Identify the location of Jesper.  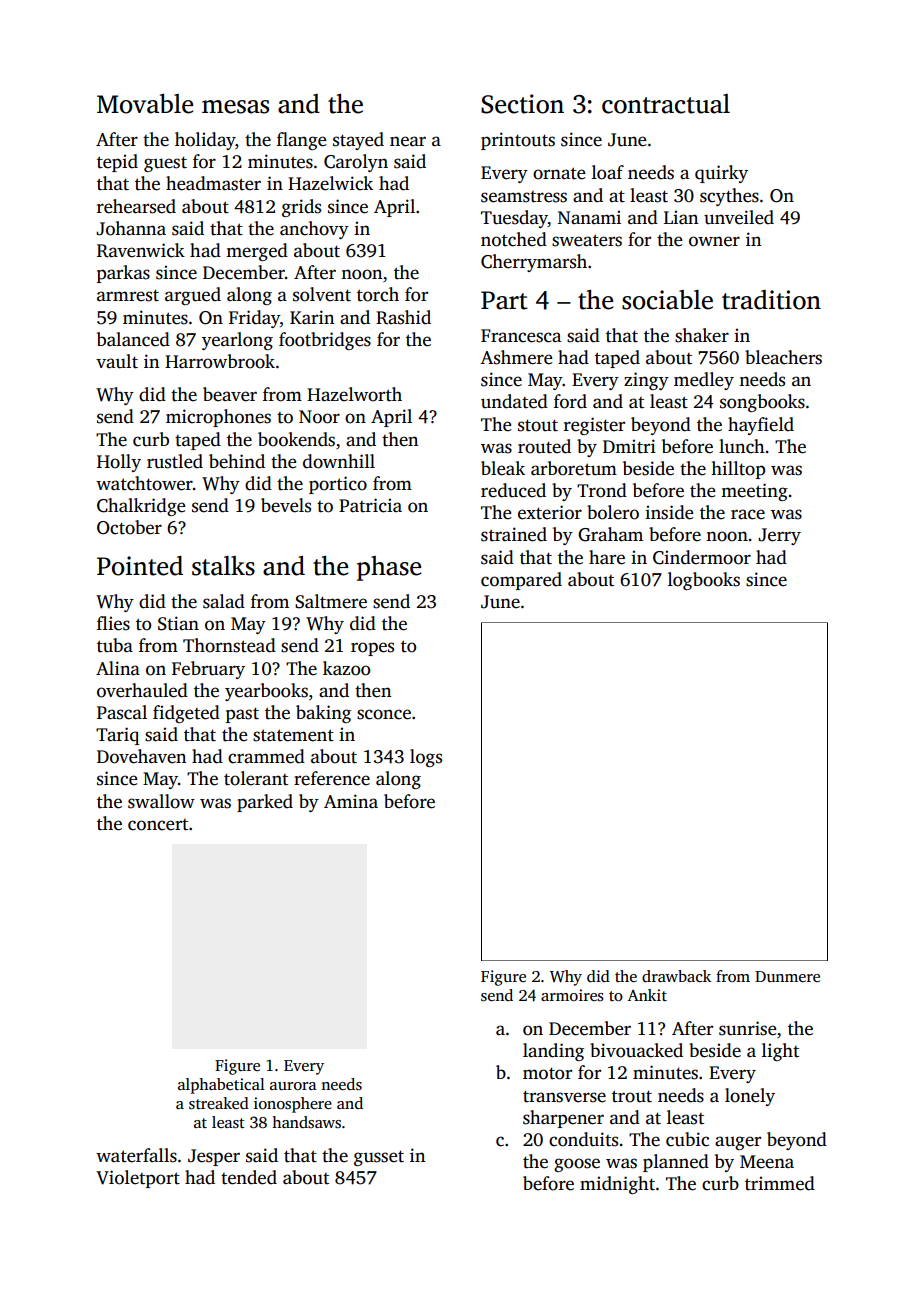
(214, 1157).
